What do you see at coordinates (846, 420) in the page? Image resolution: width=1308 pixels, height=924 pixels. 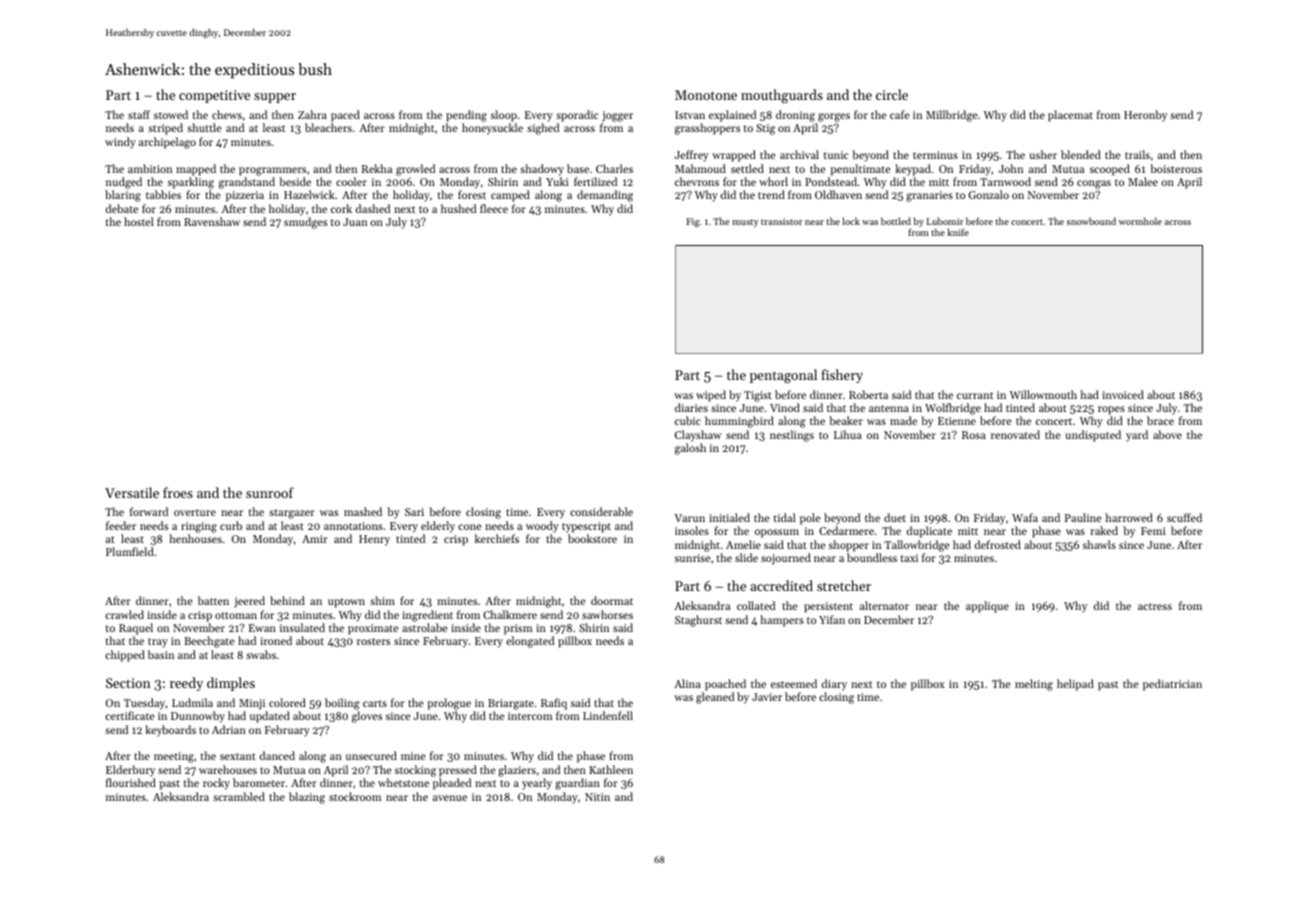 I see `beaker` at bounding box center [846, 420].
